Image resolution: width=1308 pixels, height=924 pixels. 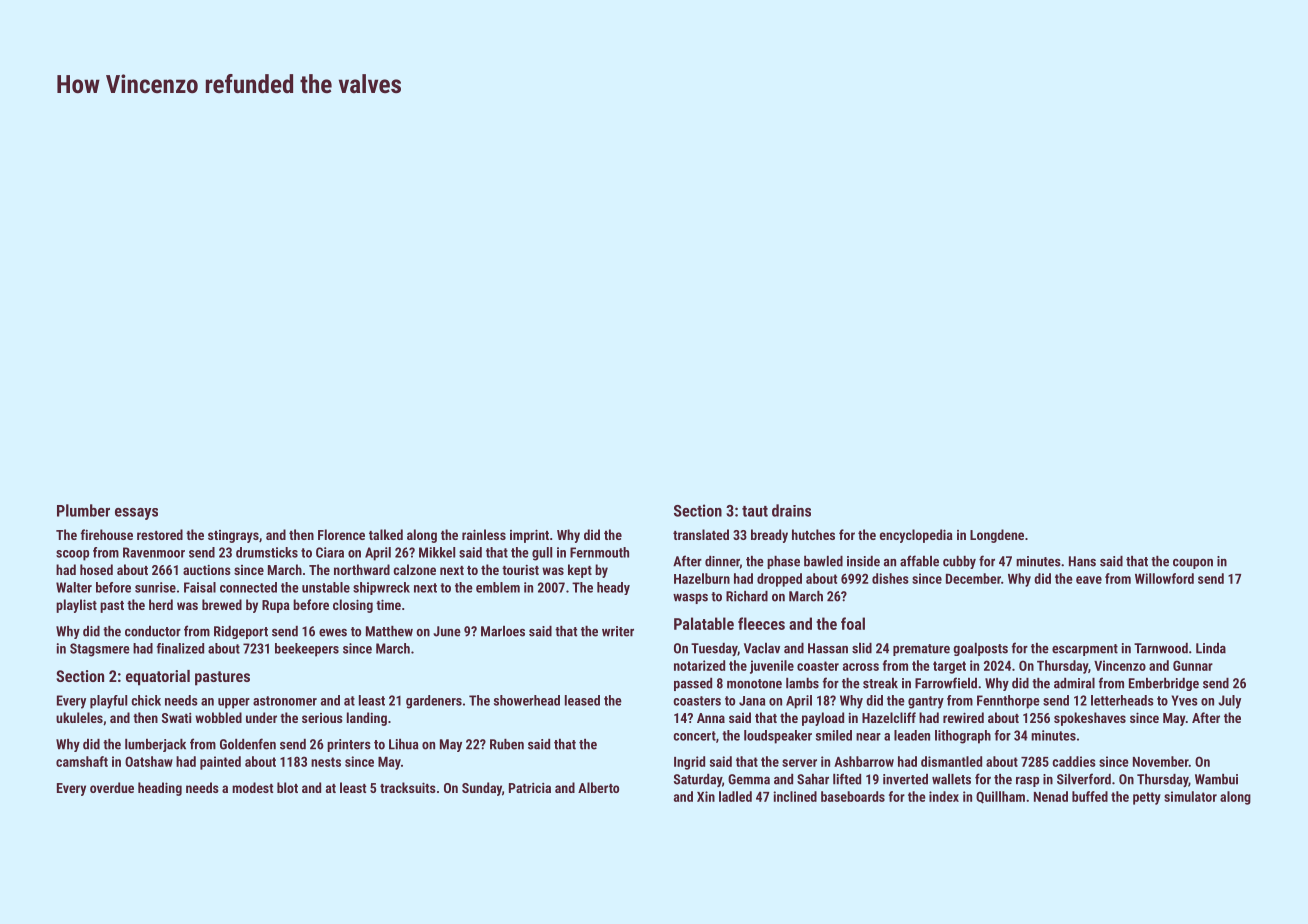 What do you see at coordinates (83, 510) in the document?
I see `Plumber` at bounding box center [83, 510].
